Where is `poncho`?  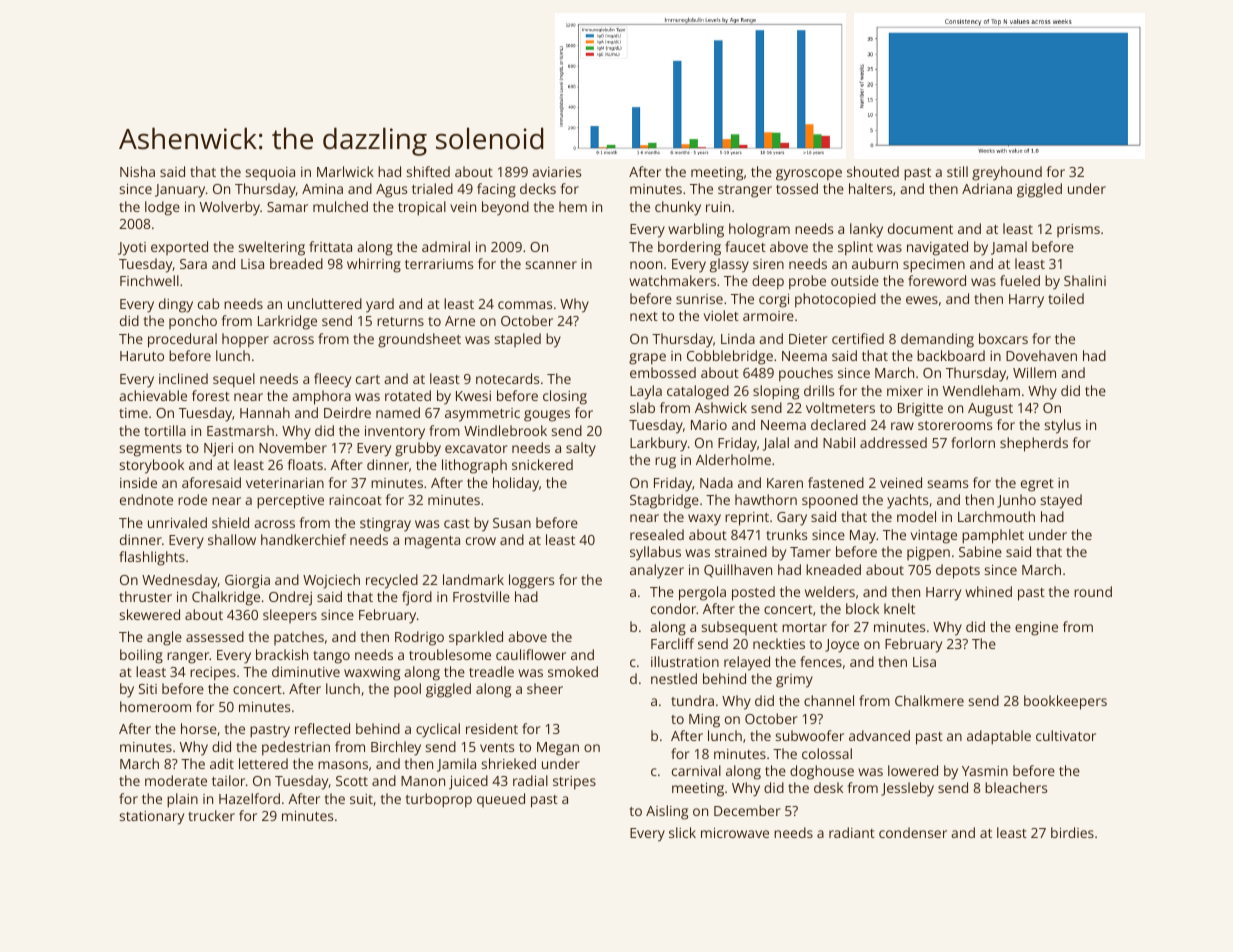 poncho is located at coordinates (193, 322).
